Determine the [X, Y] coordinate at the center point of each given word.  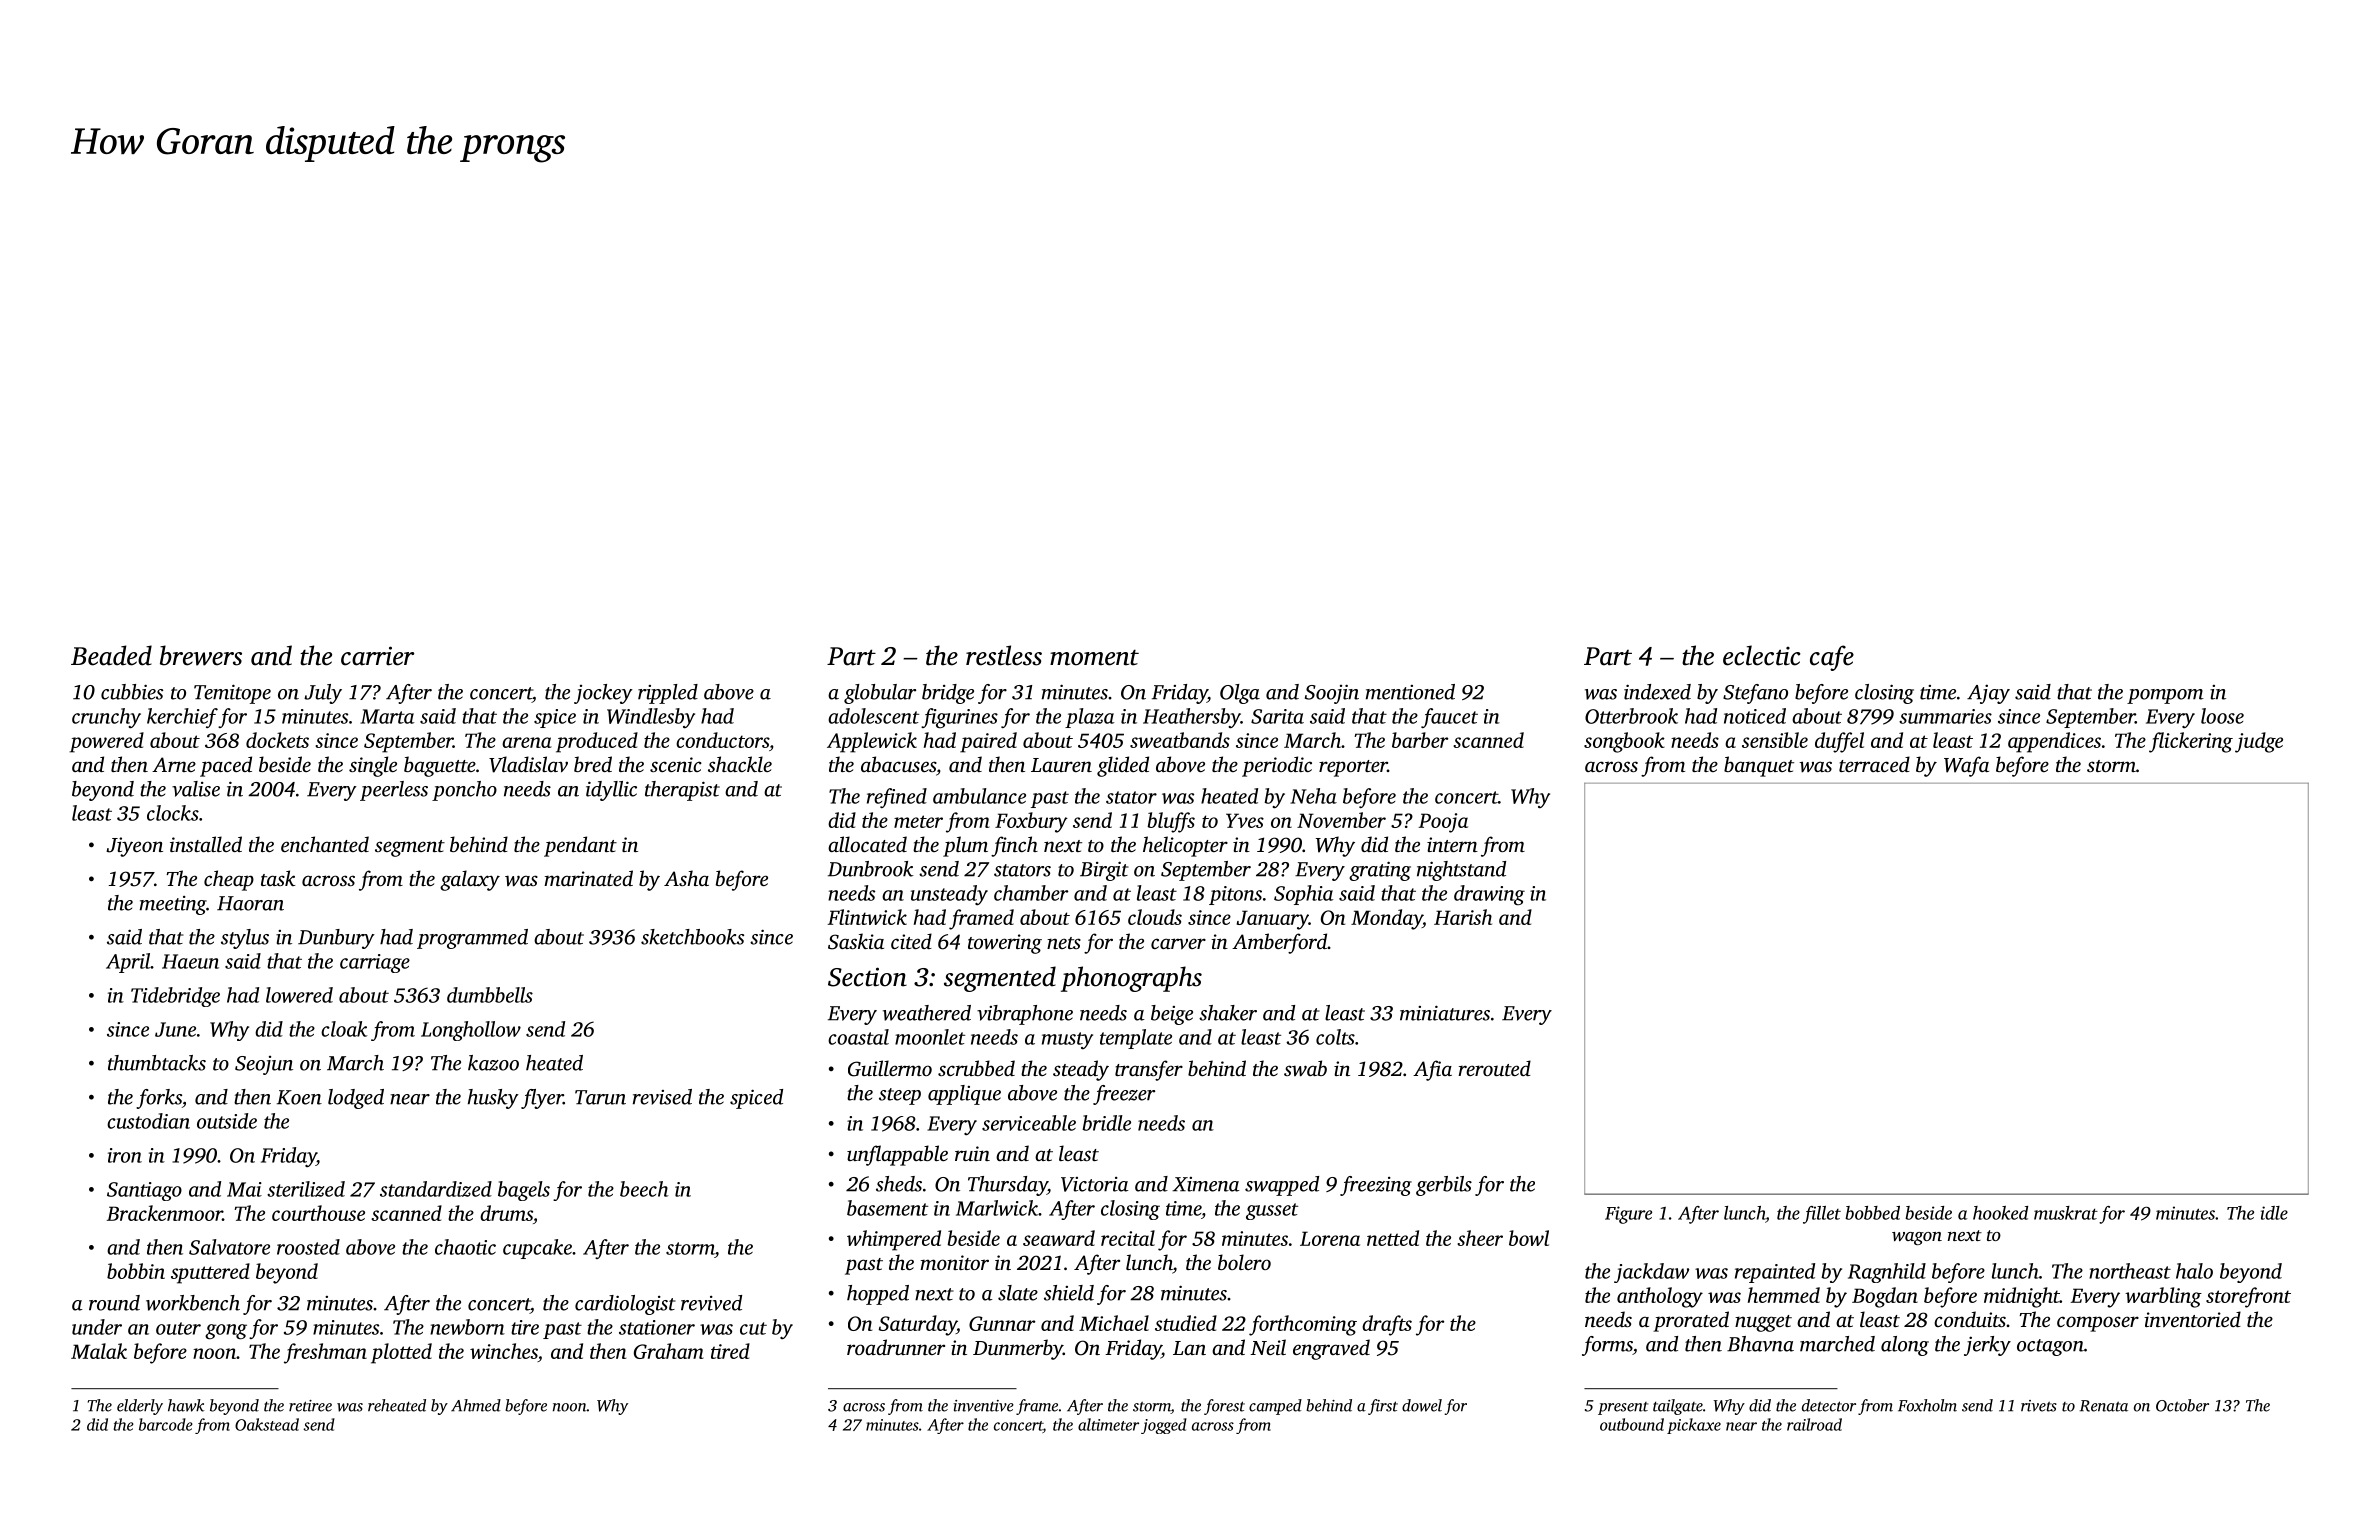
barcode [166, 1424]
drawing [1489, 895]
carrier [377, 656]
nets [1064, 943]
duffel [1839, 742]
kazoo [493, 1063]
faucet [1449, 718]
